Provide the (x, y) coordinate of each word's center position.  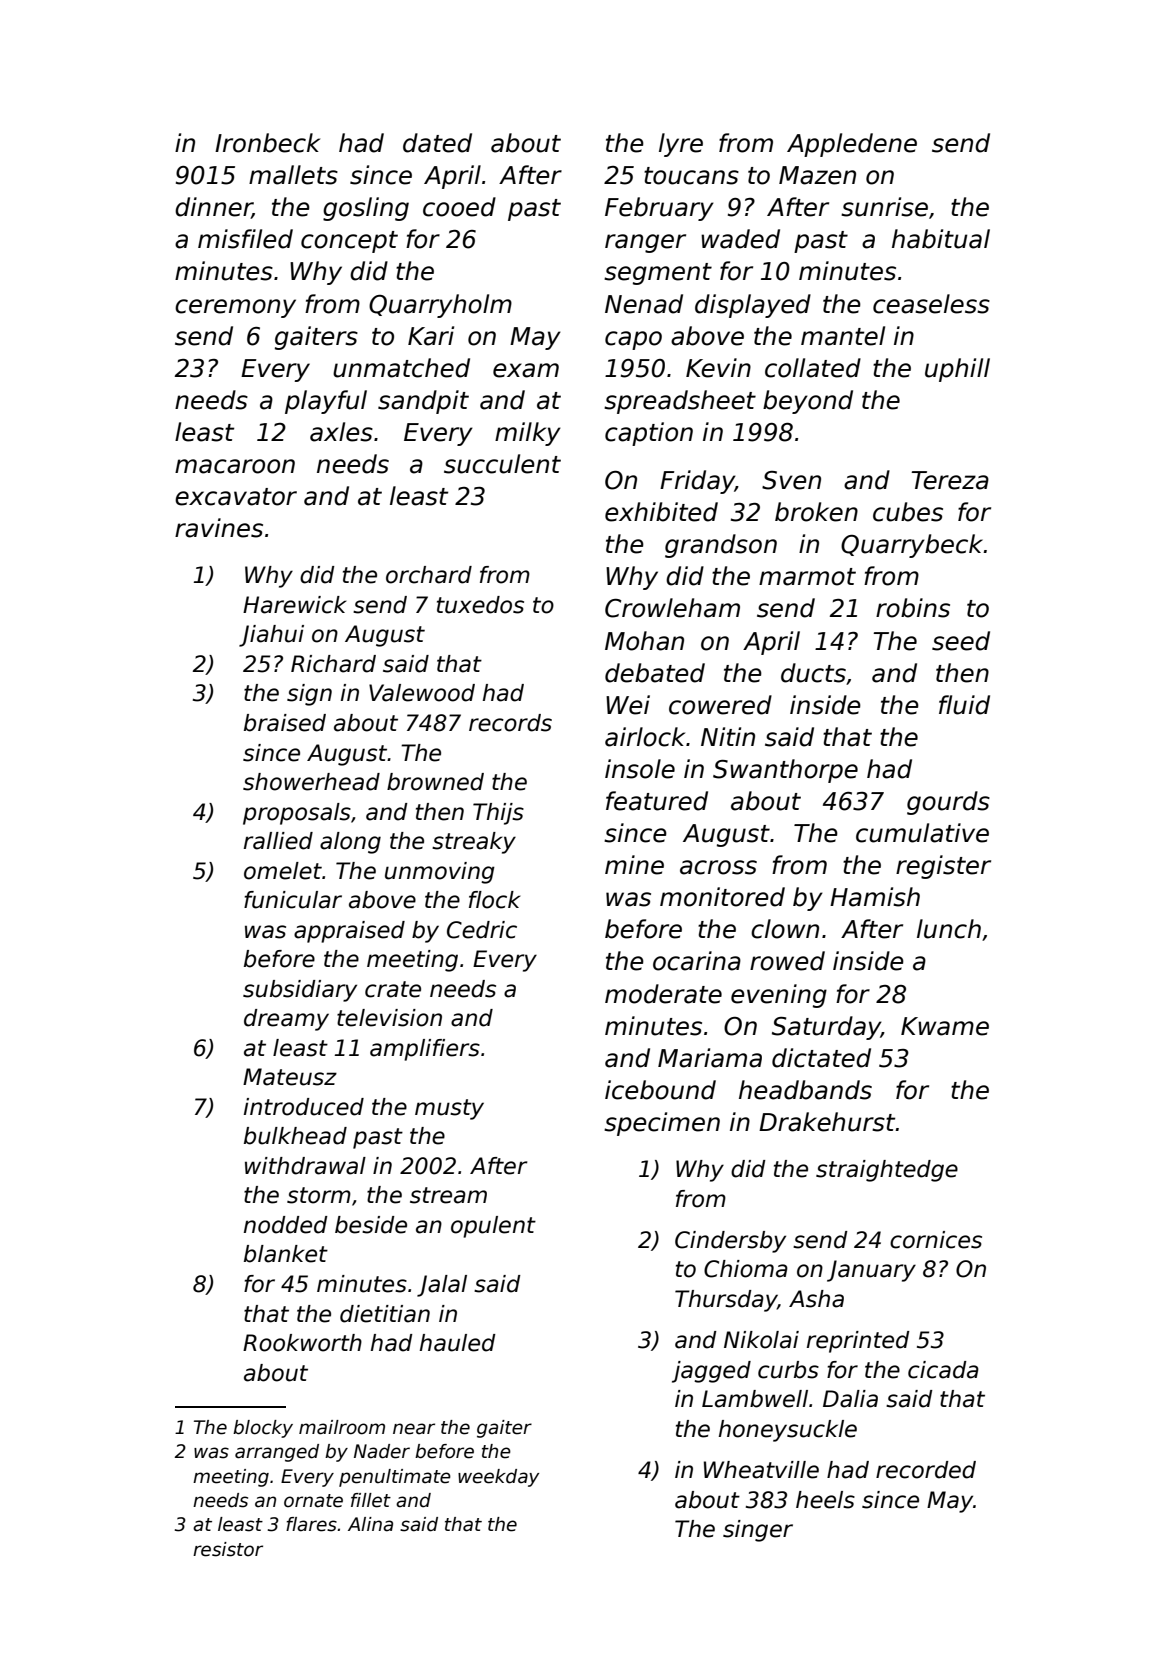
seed (961, 641)
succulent (502, 464)
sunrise (884, 207)
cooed (459, 207)
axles (341, 432)
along (350, 843)
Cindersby (730, 1242)
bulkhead (295, 1136)
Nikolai (761, 1340)
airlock (645, 737)
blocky (263, 1429)
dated (437, 143)
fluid (964, 705)
